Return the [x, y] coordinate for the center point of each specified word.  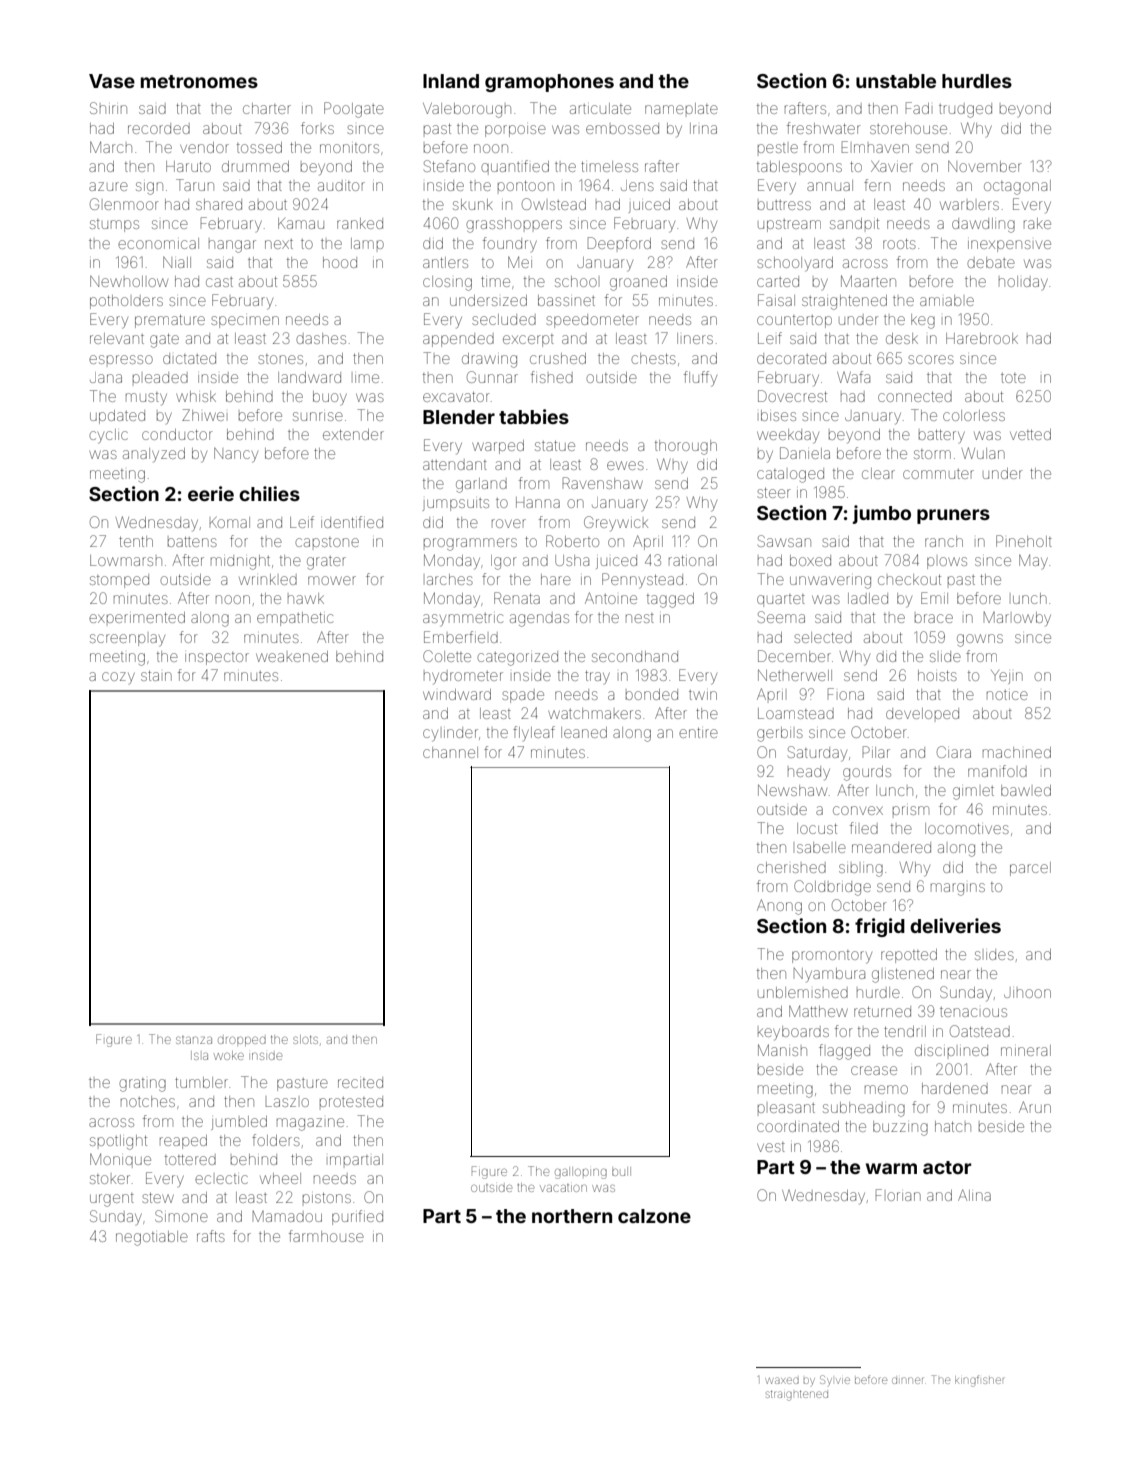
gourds [867, 773]
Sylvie [835, 1380]
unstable [896, 81]
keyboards [793, 1033]
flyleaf [534, 733]
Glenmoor [124, 204]
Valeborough [467, 110]
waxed [782, 1380]
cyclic [108, 436]
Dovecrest [792, 396]
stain [156, 675]
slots [305, 1039]
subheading [864, 1109]
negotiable [152, 1238]
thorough [686, 447]
